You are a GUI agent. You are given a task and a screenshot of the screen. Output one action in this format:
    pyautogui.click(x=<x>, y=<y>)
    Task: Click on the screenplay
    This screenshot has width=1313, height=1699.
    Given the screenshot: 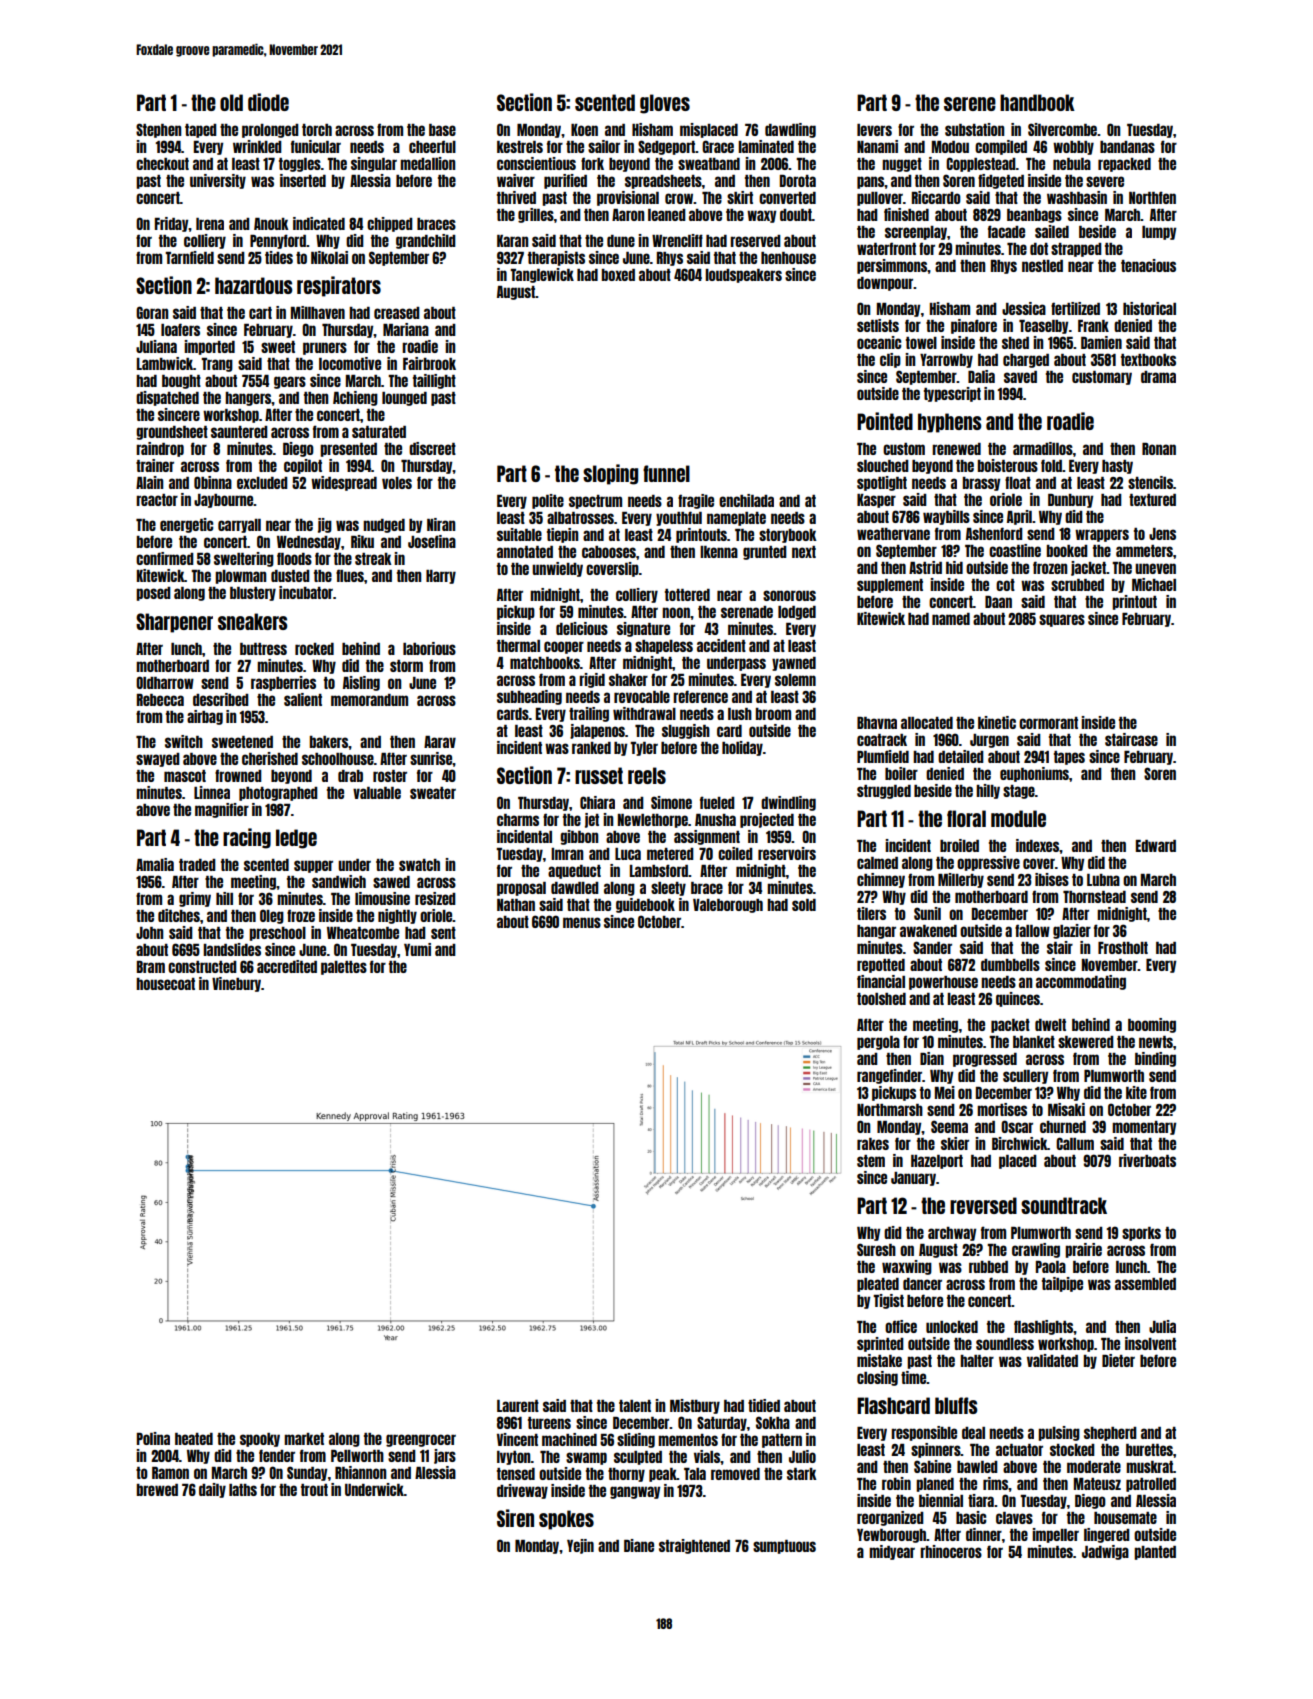 What is the action you would take?
    pyautogui.click(x=916, y=233)
